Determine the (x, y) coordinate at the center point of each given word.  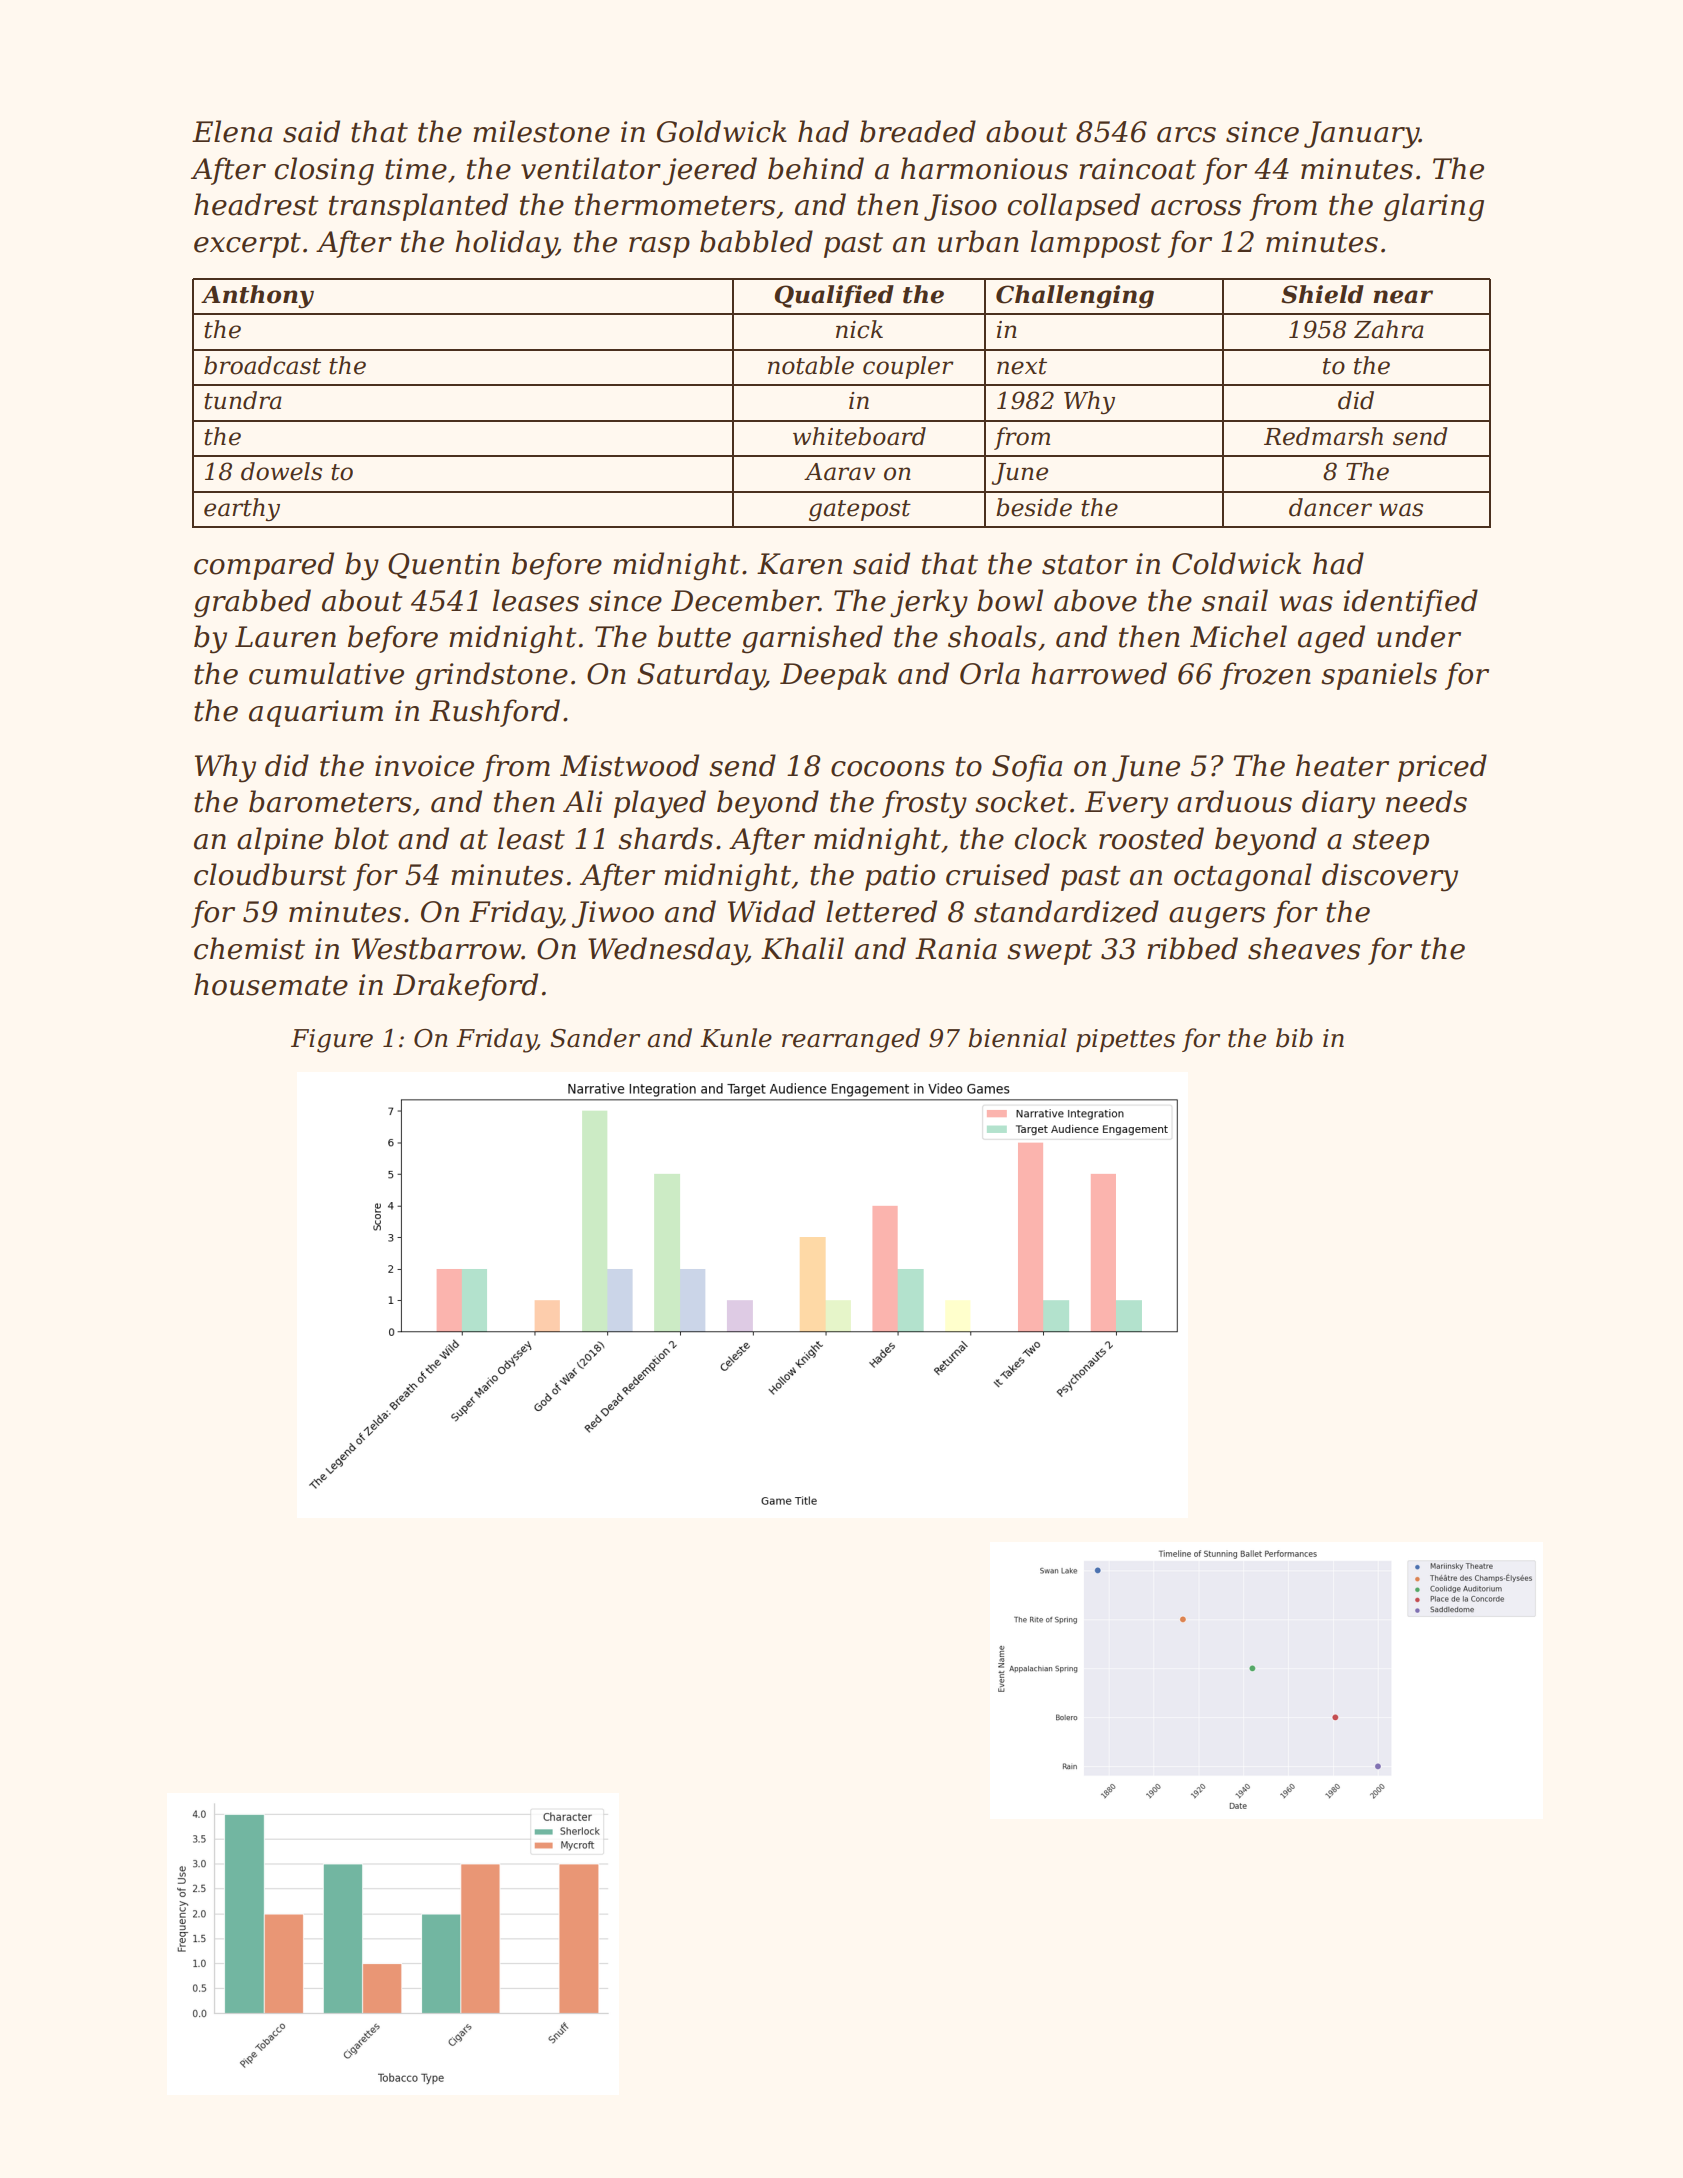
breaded (918, 131)
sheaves (1304, 948)
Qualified (834, 296)
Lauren (285, 637)
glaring (1433, 207)
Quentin (444, 566)
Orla (990, 673)
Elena (232, 131)
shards (665, 838)
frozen (1265, 676)
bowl (1010, 600)
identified (1410, 603)
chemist (249, 948)
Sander (595, 1038)
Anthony (257, 296)
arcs (1186, 135)
